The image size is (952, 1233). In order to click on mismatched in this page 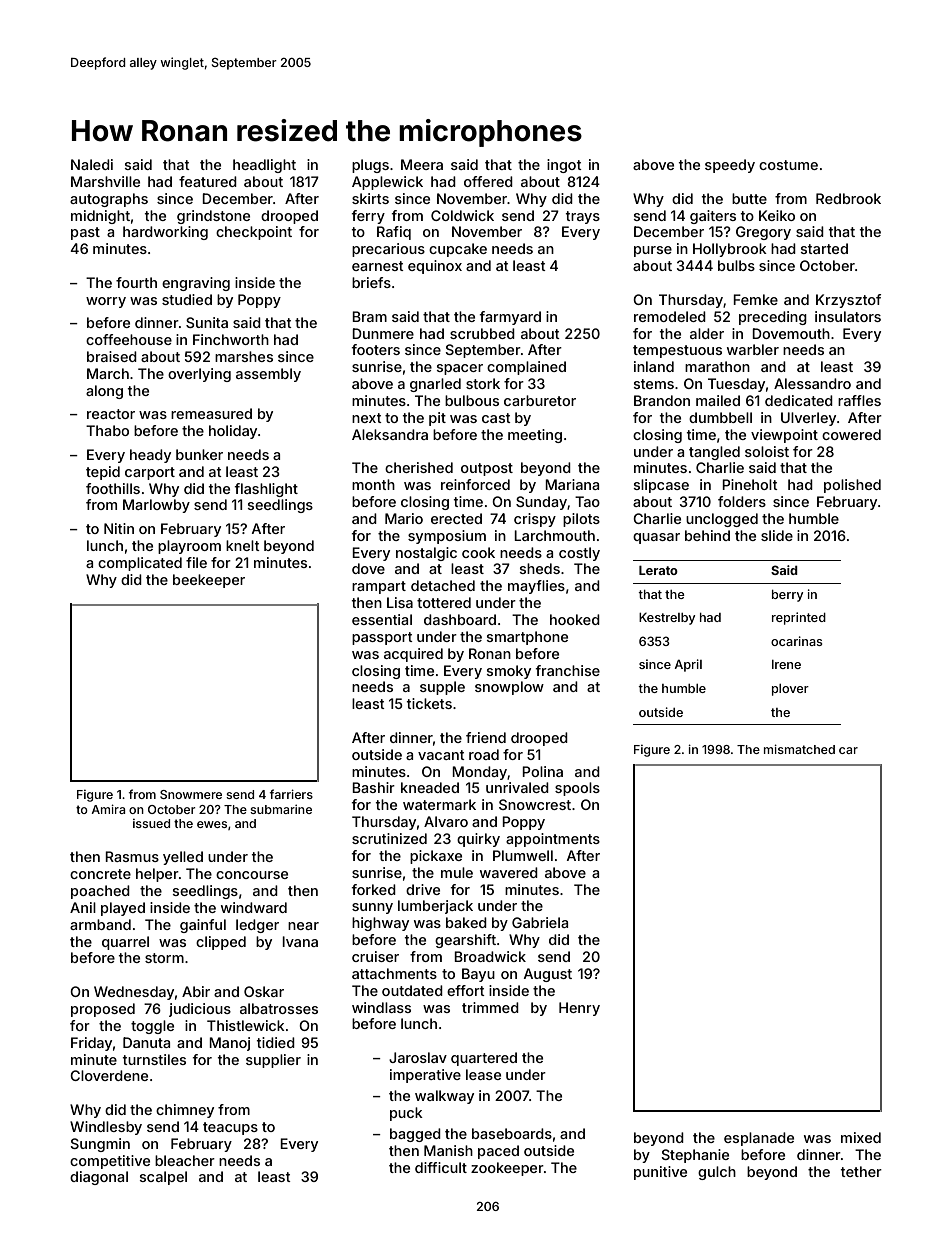, I will do `click(799, 749)`.
